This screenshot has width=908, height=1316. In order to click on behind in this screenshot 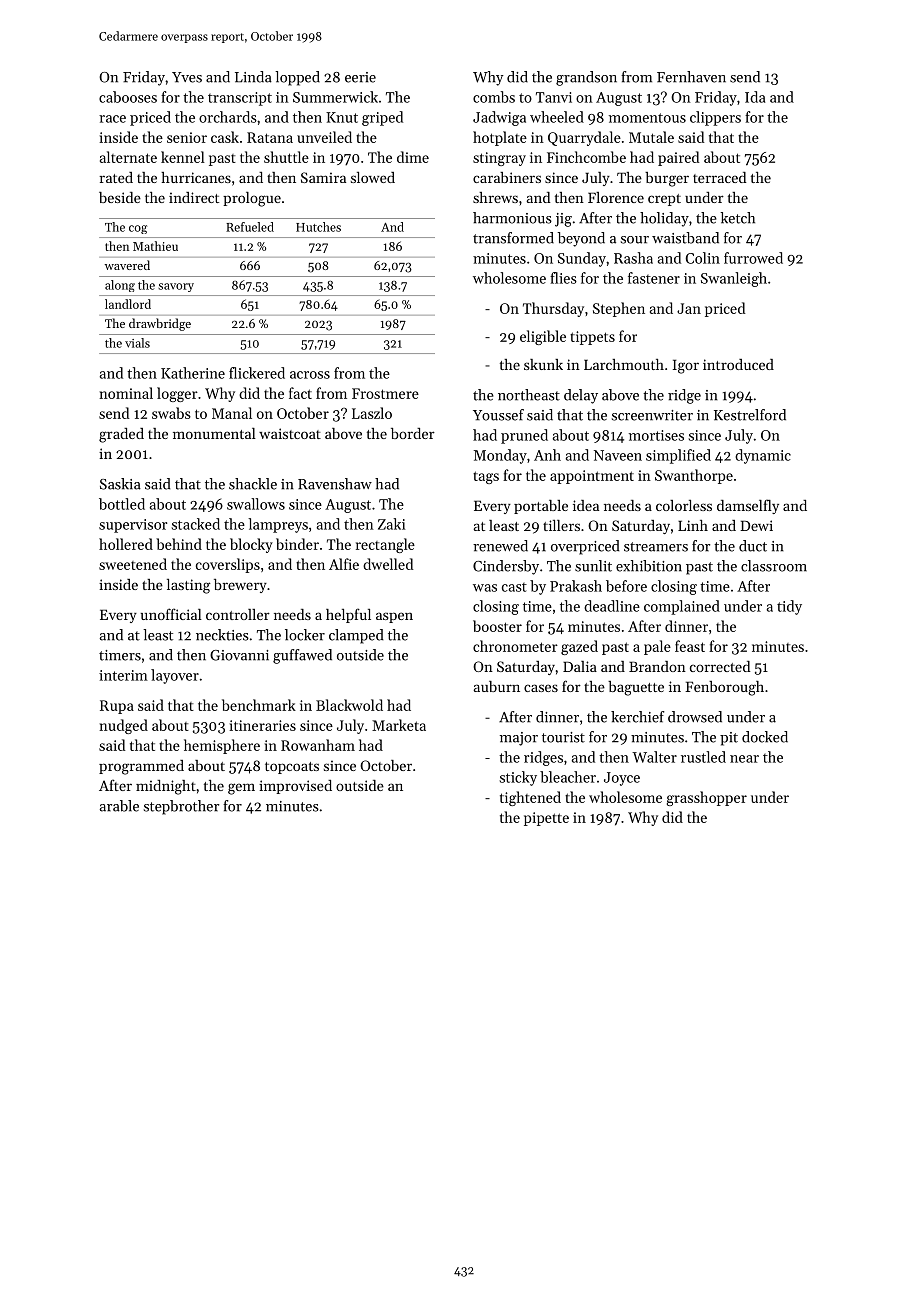, I will do `click(179, 544)`.
